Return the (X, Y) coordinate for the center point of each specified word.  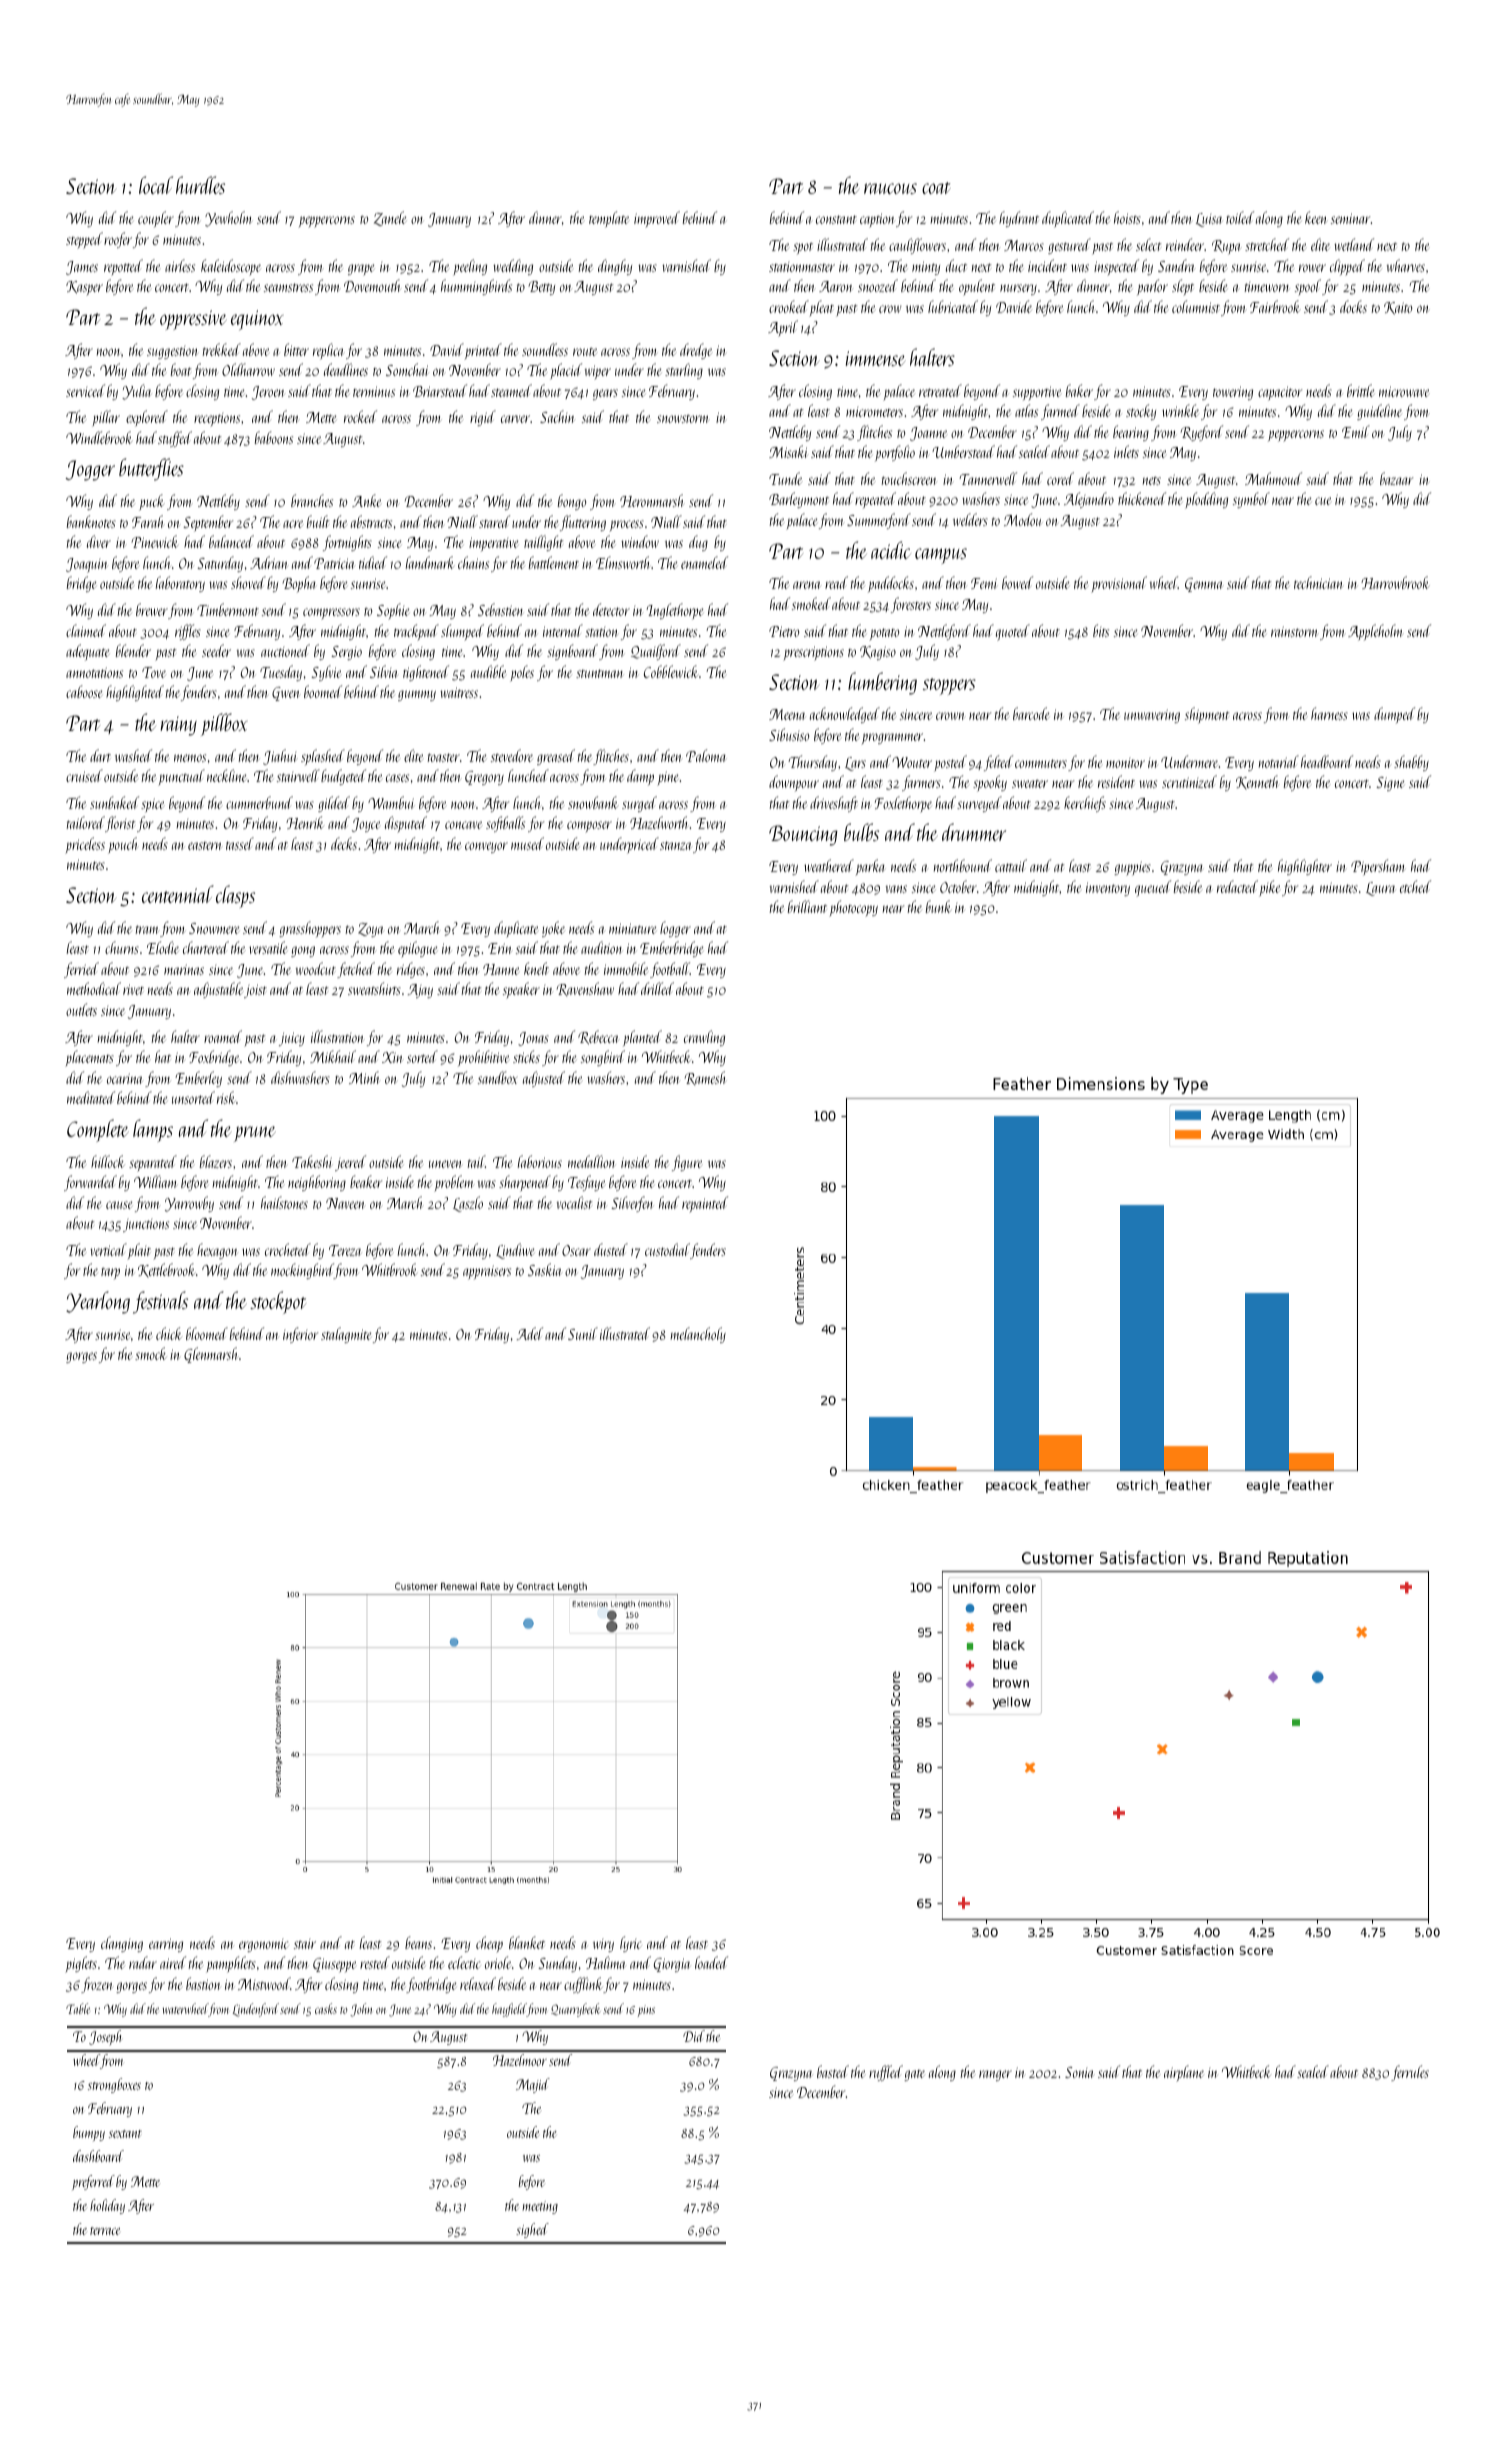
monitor (1125, 763)
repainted (705, 1204)
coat (936, 188)
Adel (530, 1333)
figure (687, 1163)
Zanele (390, 218)
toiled (1240, 217)
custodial (667, 1249)
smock (151, 1353)
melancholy (698, 1335)
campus (941, 556)
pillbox (224, 724)
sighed (532, 2230)
